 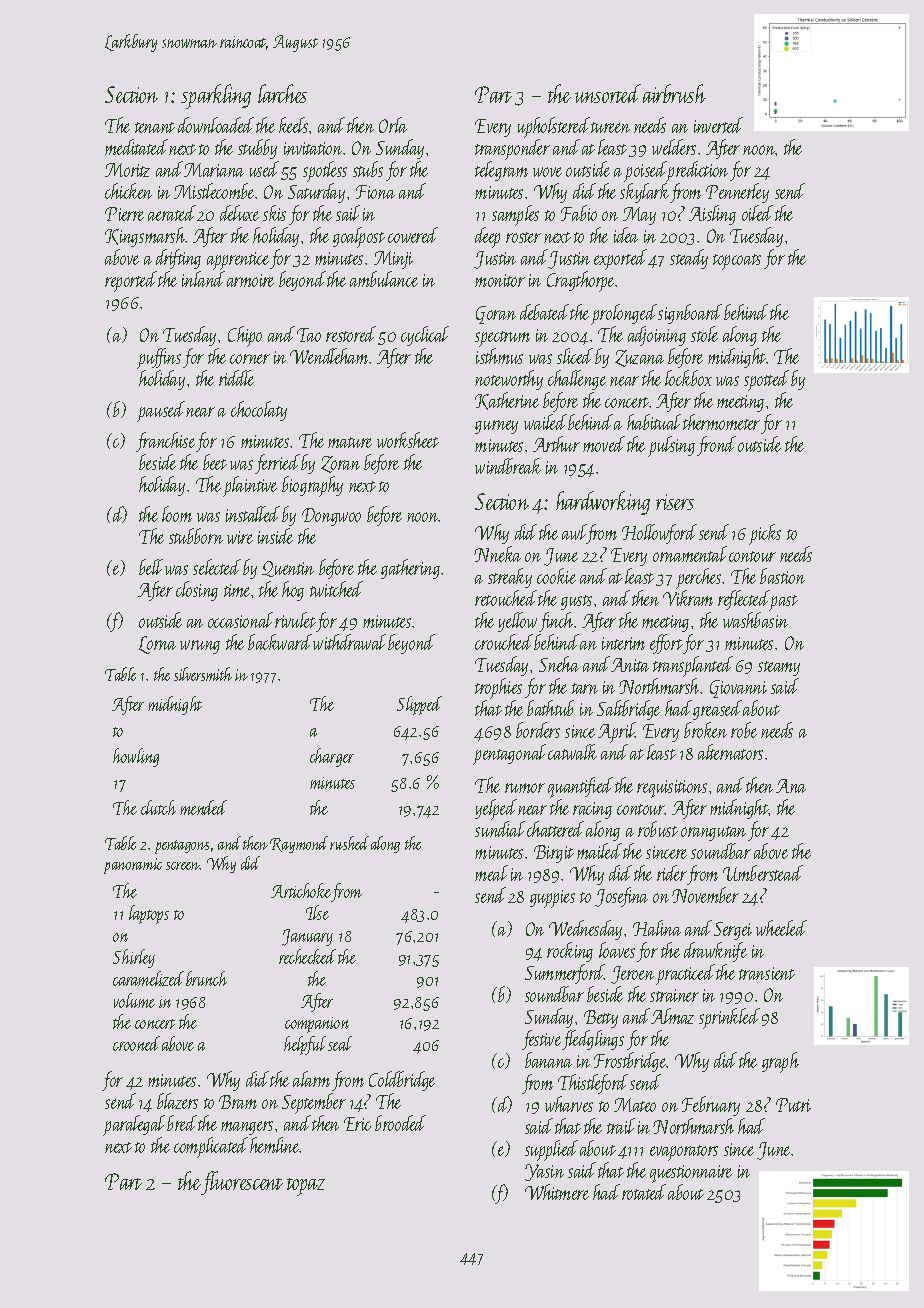 What do you see at coordinates (149, 914) in the image?
I see `laptops` at bounding box center [149, 914].
